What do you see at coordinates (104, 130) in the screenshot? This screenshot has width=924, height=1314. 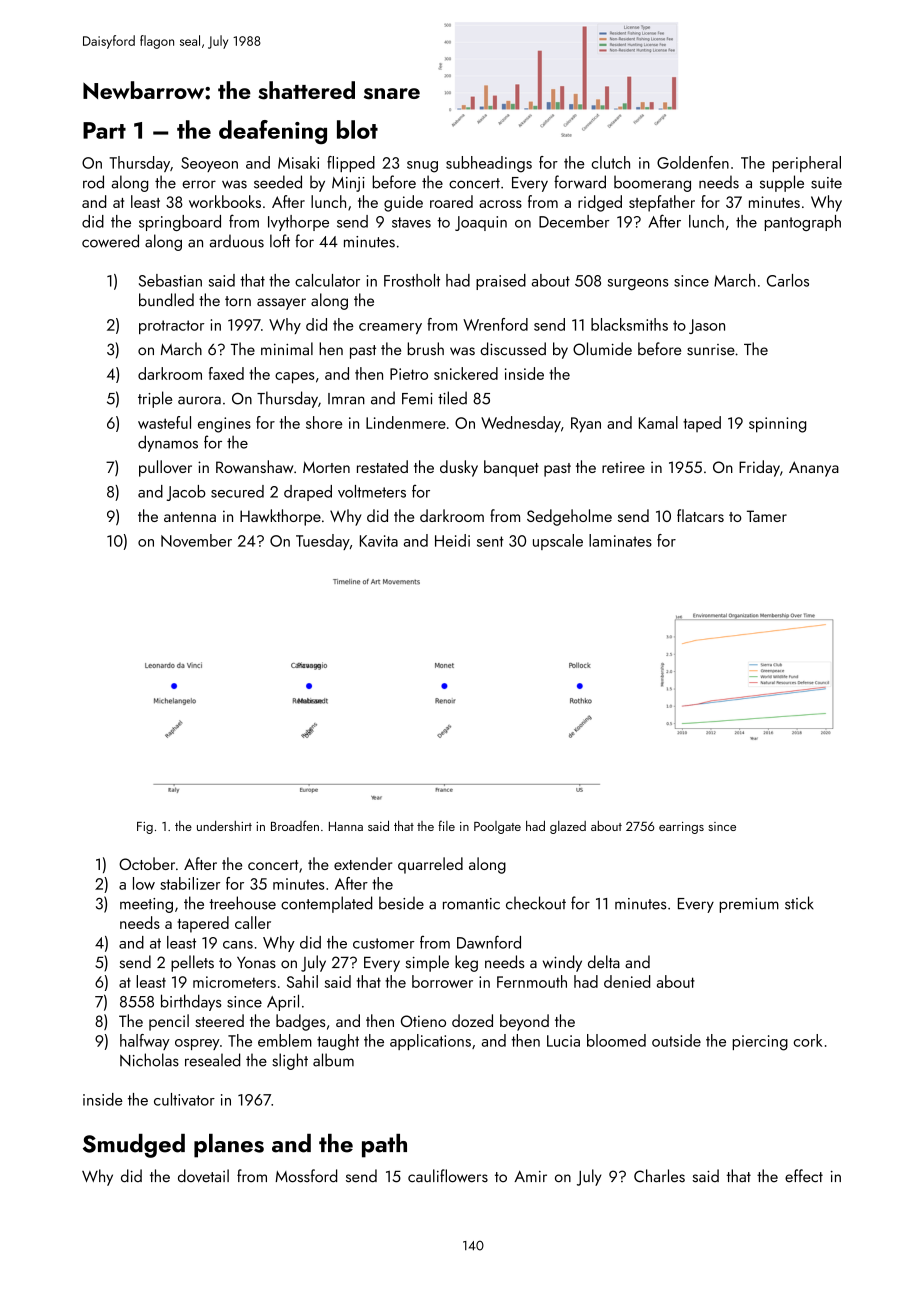 I see `Part` at bounding box center [104, 130].
